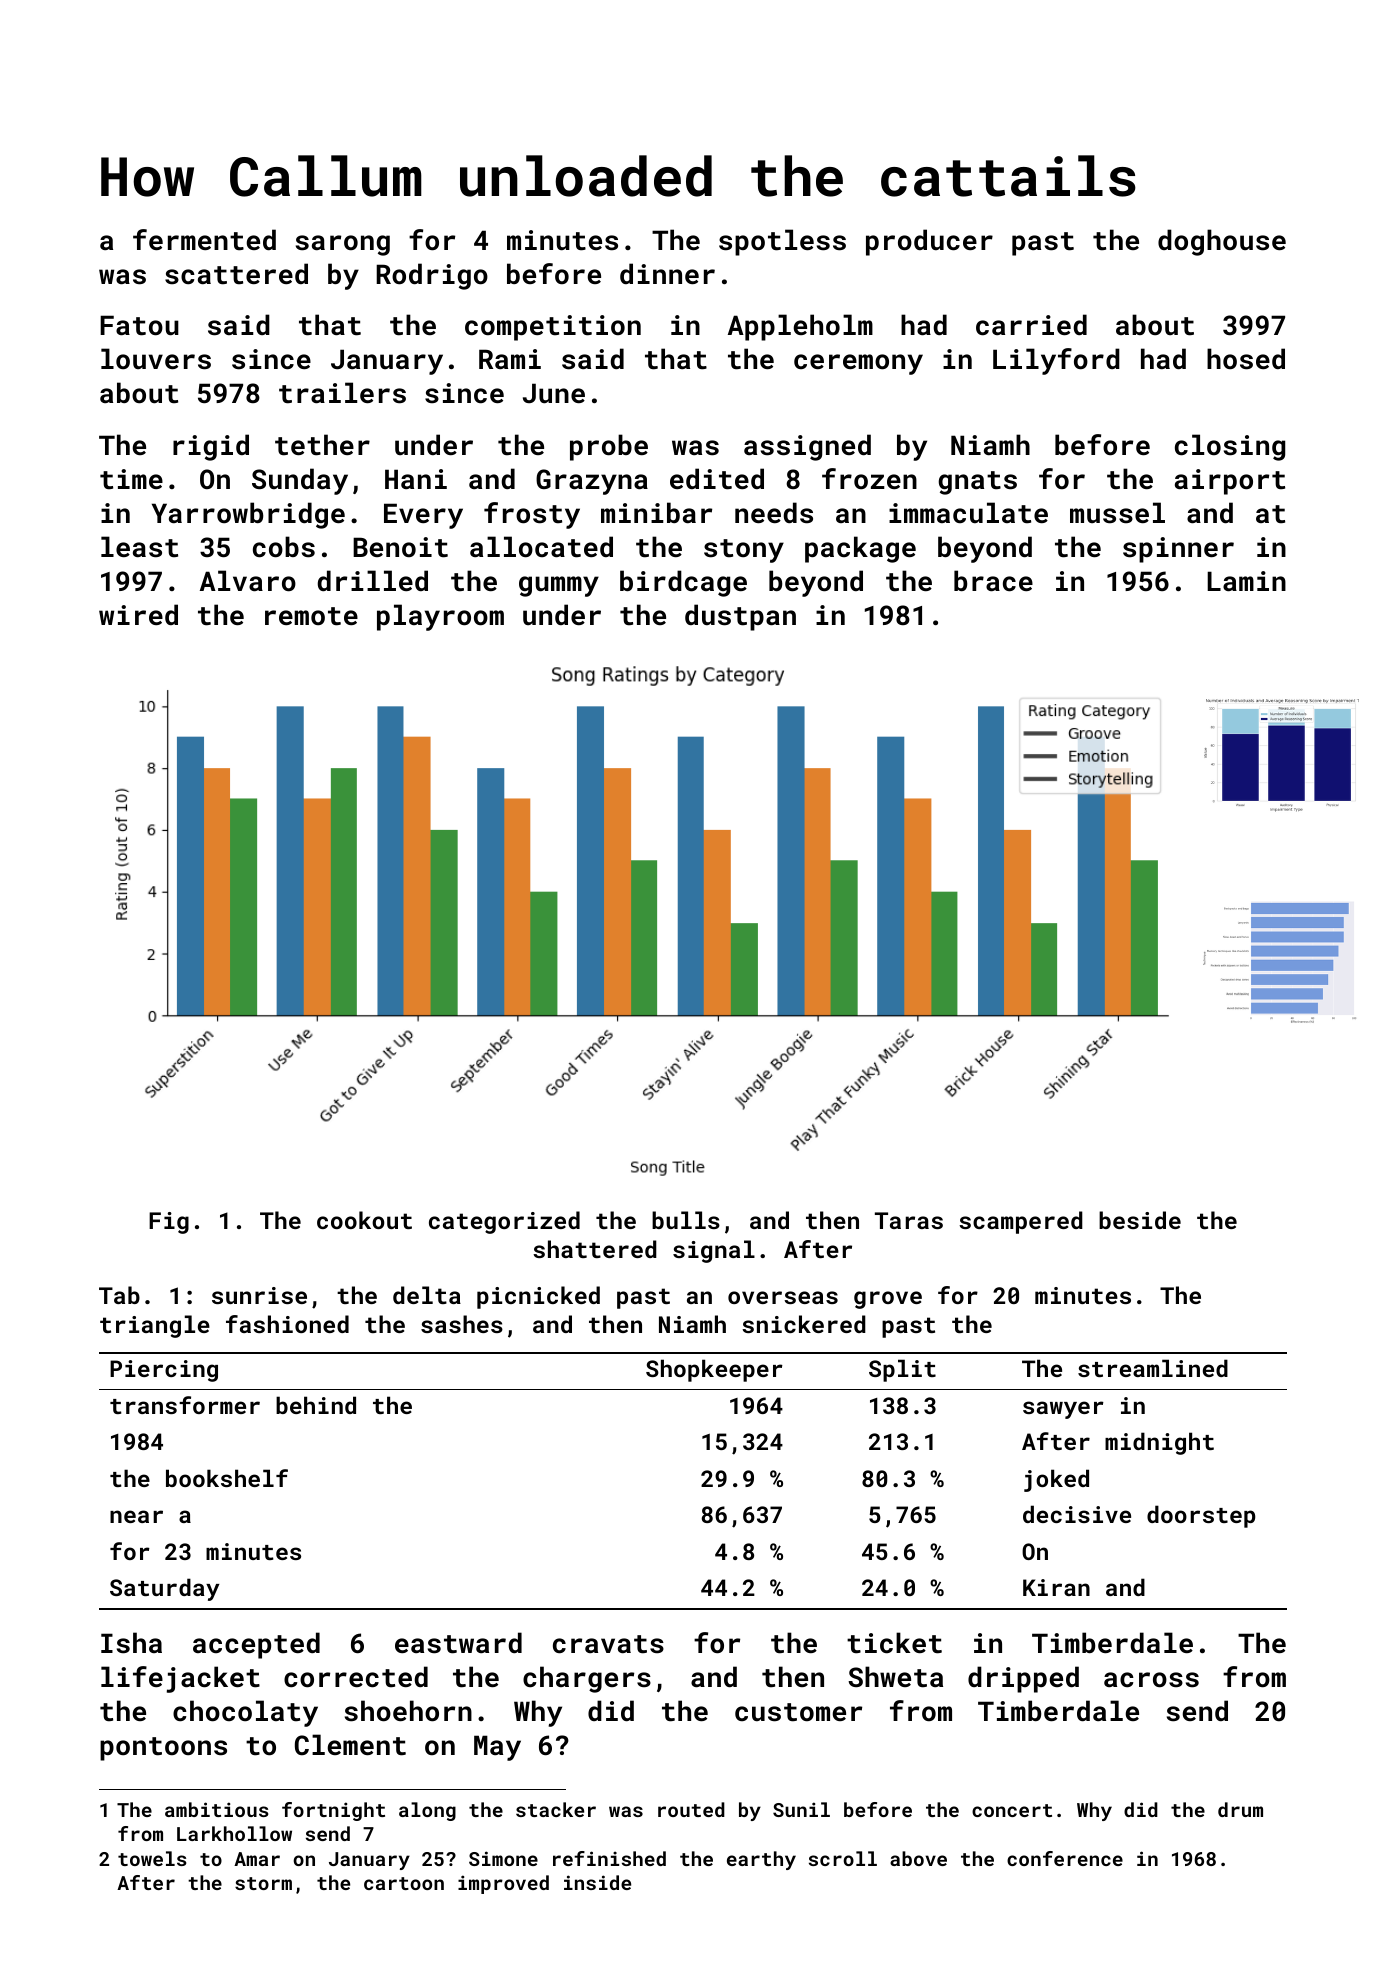  Describe the element at coordinates (1159, 1443) in the document. I see `midnight` at that location.
